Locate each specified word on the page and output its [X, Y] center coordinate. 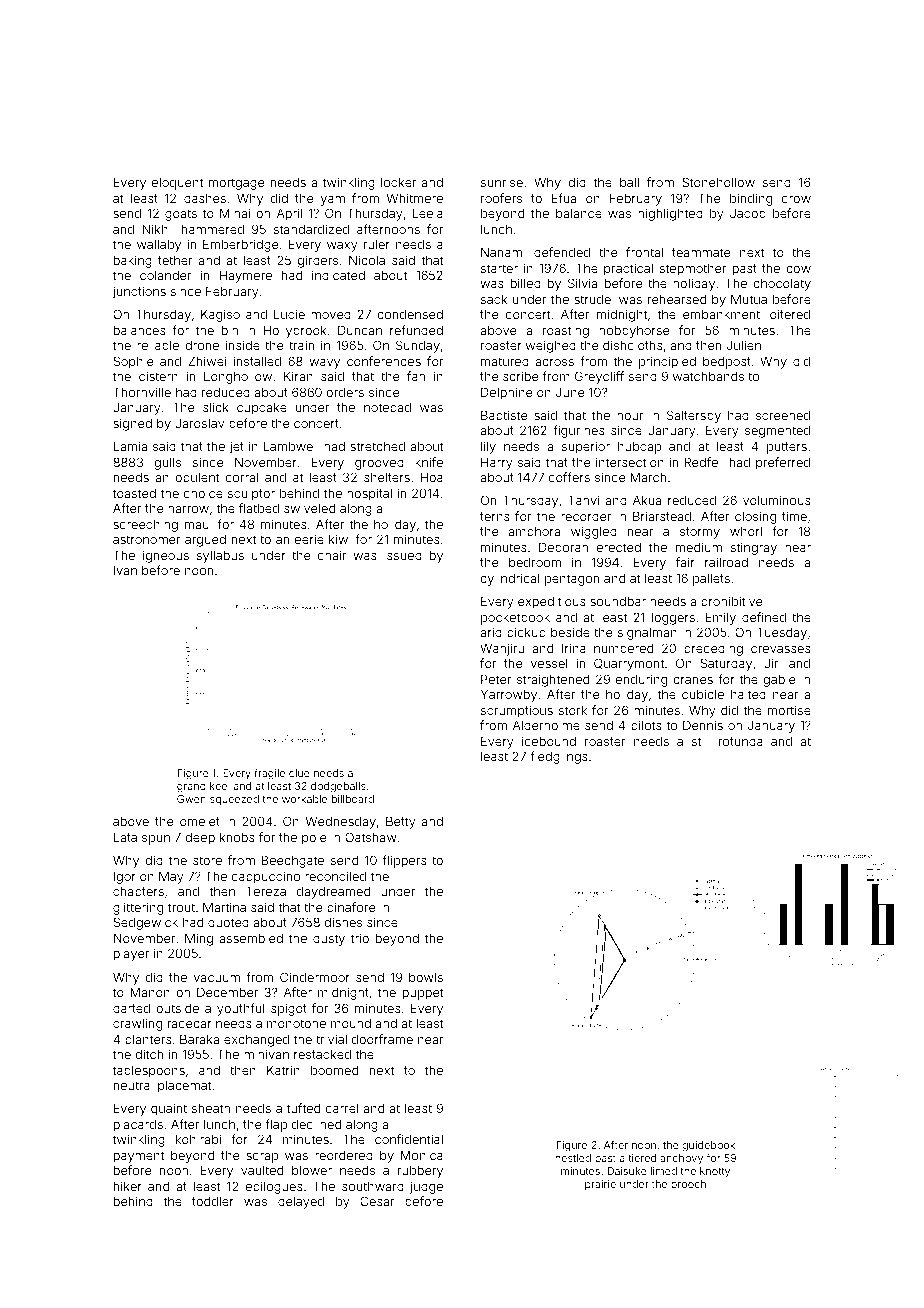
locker [398, 182]
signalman [647, 634]
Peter [496, 679]
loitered [788, 314]
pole [314, 839]
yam [333, 201]
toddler [213, 1201]
